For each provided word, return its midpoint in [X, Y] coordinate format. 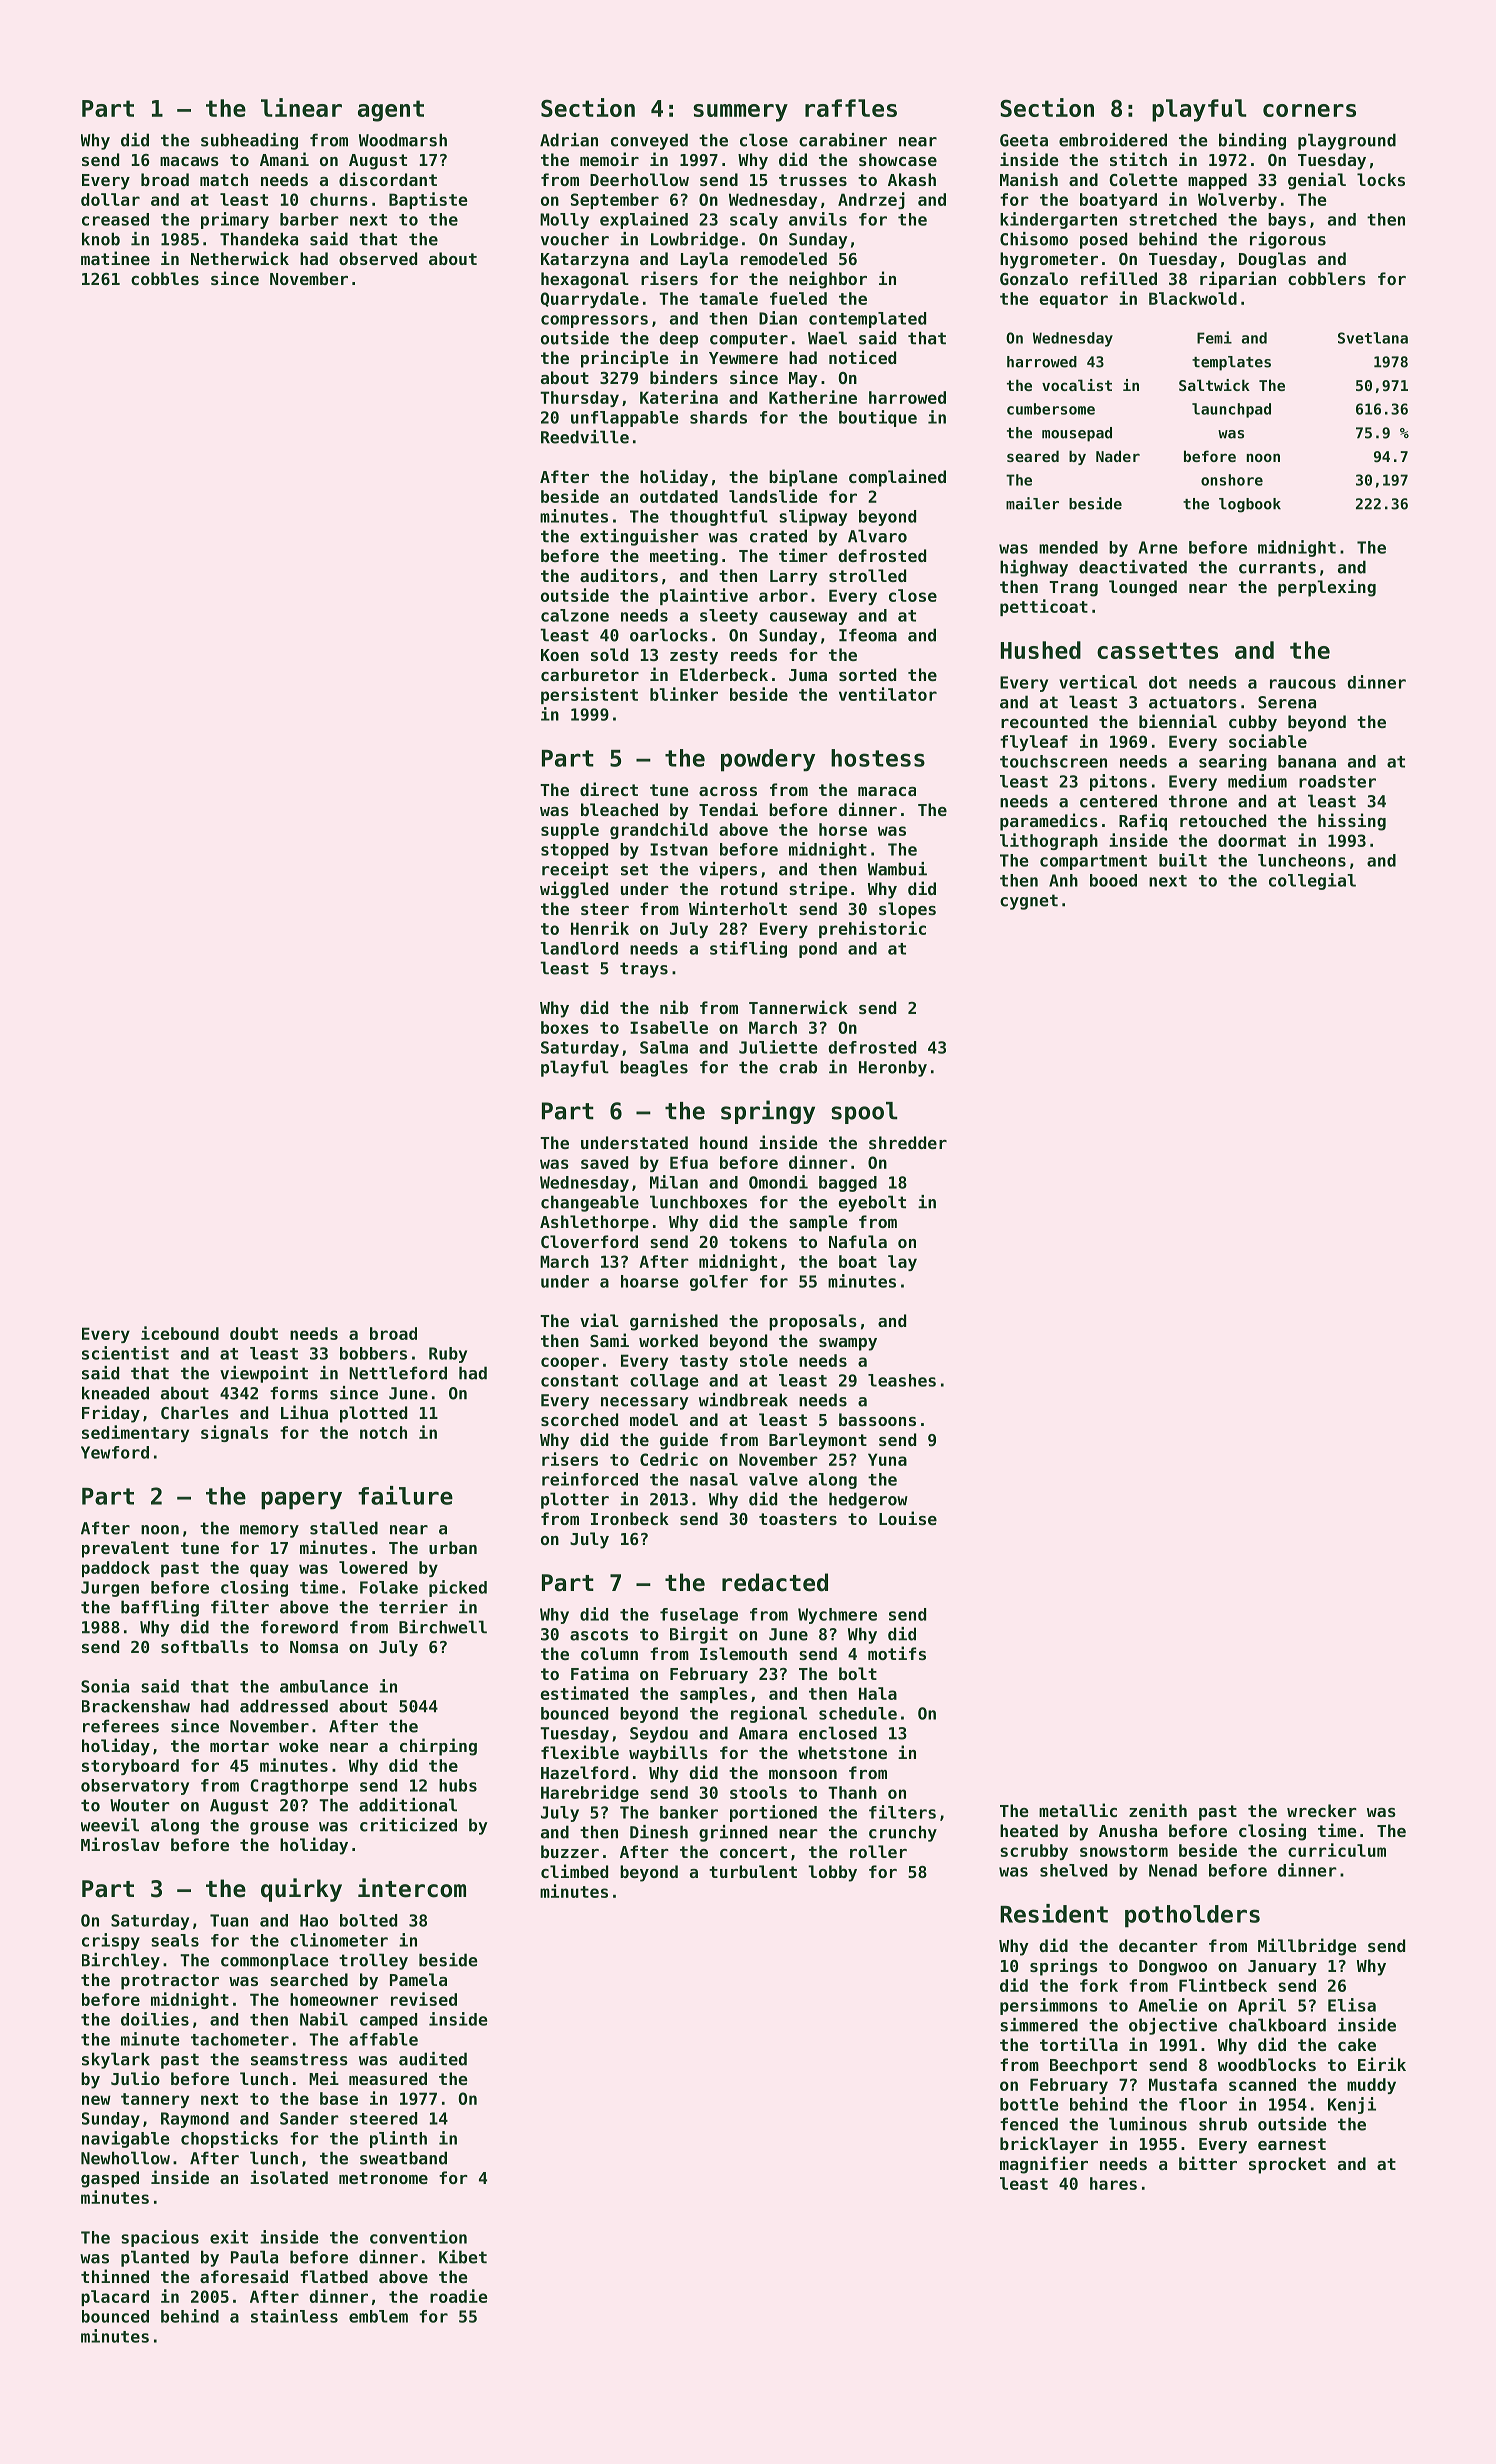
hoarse [649, 1281]
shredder [908, 1142]
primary [235, 220]
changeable [590, 1203]
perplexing [1327, 588]
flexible [580, 1752]
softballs [204, 1646]
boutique [878, 418]
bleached [619, 809]
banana [1307, 761]
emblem [378, 2316]
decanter [1158, 1945]
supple [570, 831]
